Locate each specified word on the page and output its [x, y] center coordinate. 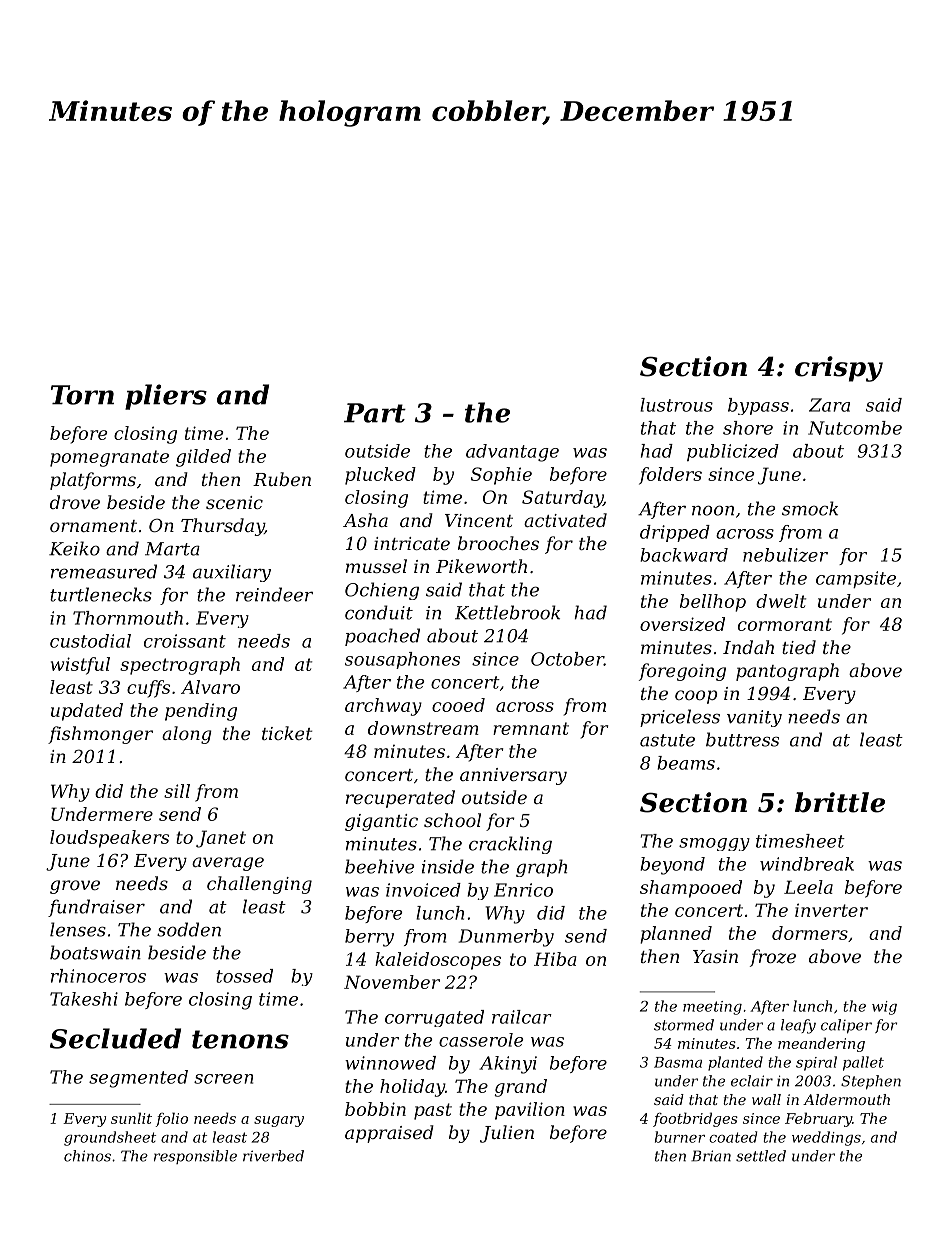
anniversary [513, 776]
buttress [742, 739]
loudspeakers [109, 839]
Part [375, 413]
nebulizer [785, 555]
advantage [512, 453]
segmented [138, 1079]
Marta [172, 549]
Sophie [501, 476]
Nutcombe [855, 428]
